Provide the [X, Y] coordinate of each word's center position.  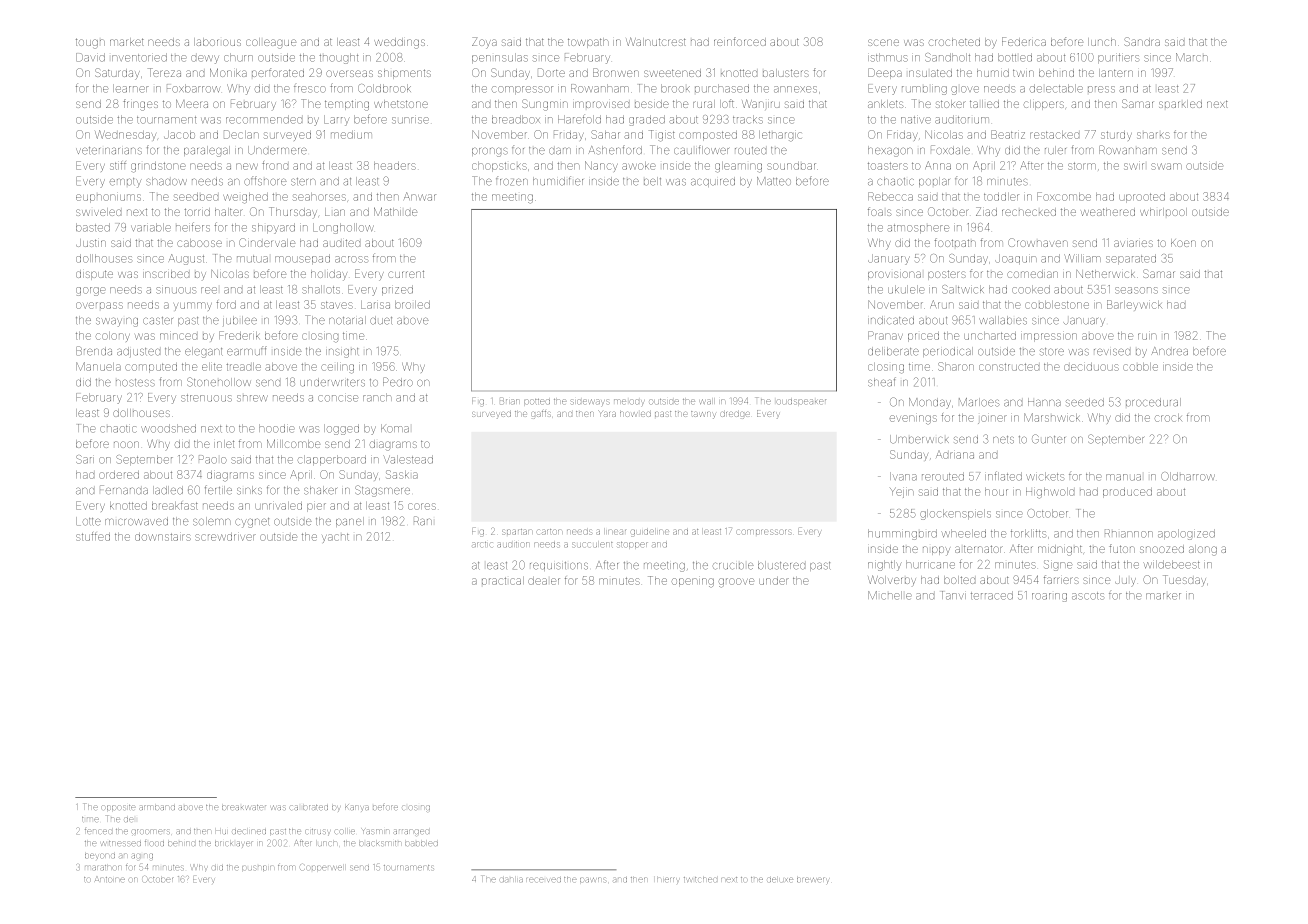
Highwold [1050, 493]
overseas [349, 73]
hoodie [277, 428]
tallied [984, 104]
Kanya [357, 808]
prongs [490, 152]
